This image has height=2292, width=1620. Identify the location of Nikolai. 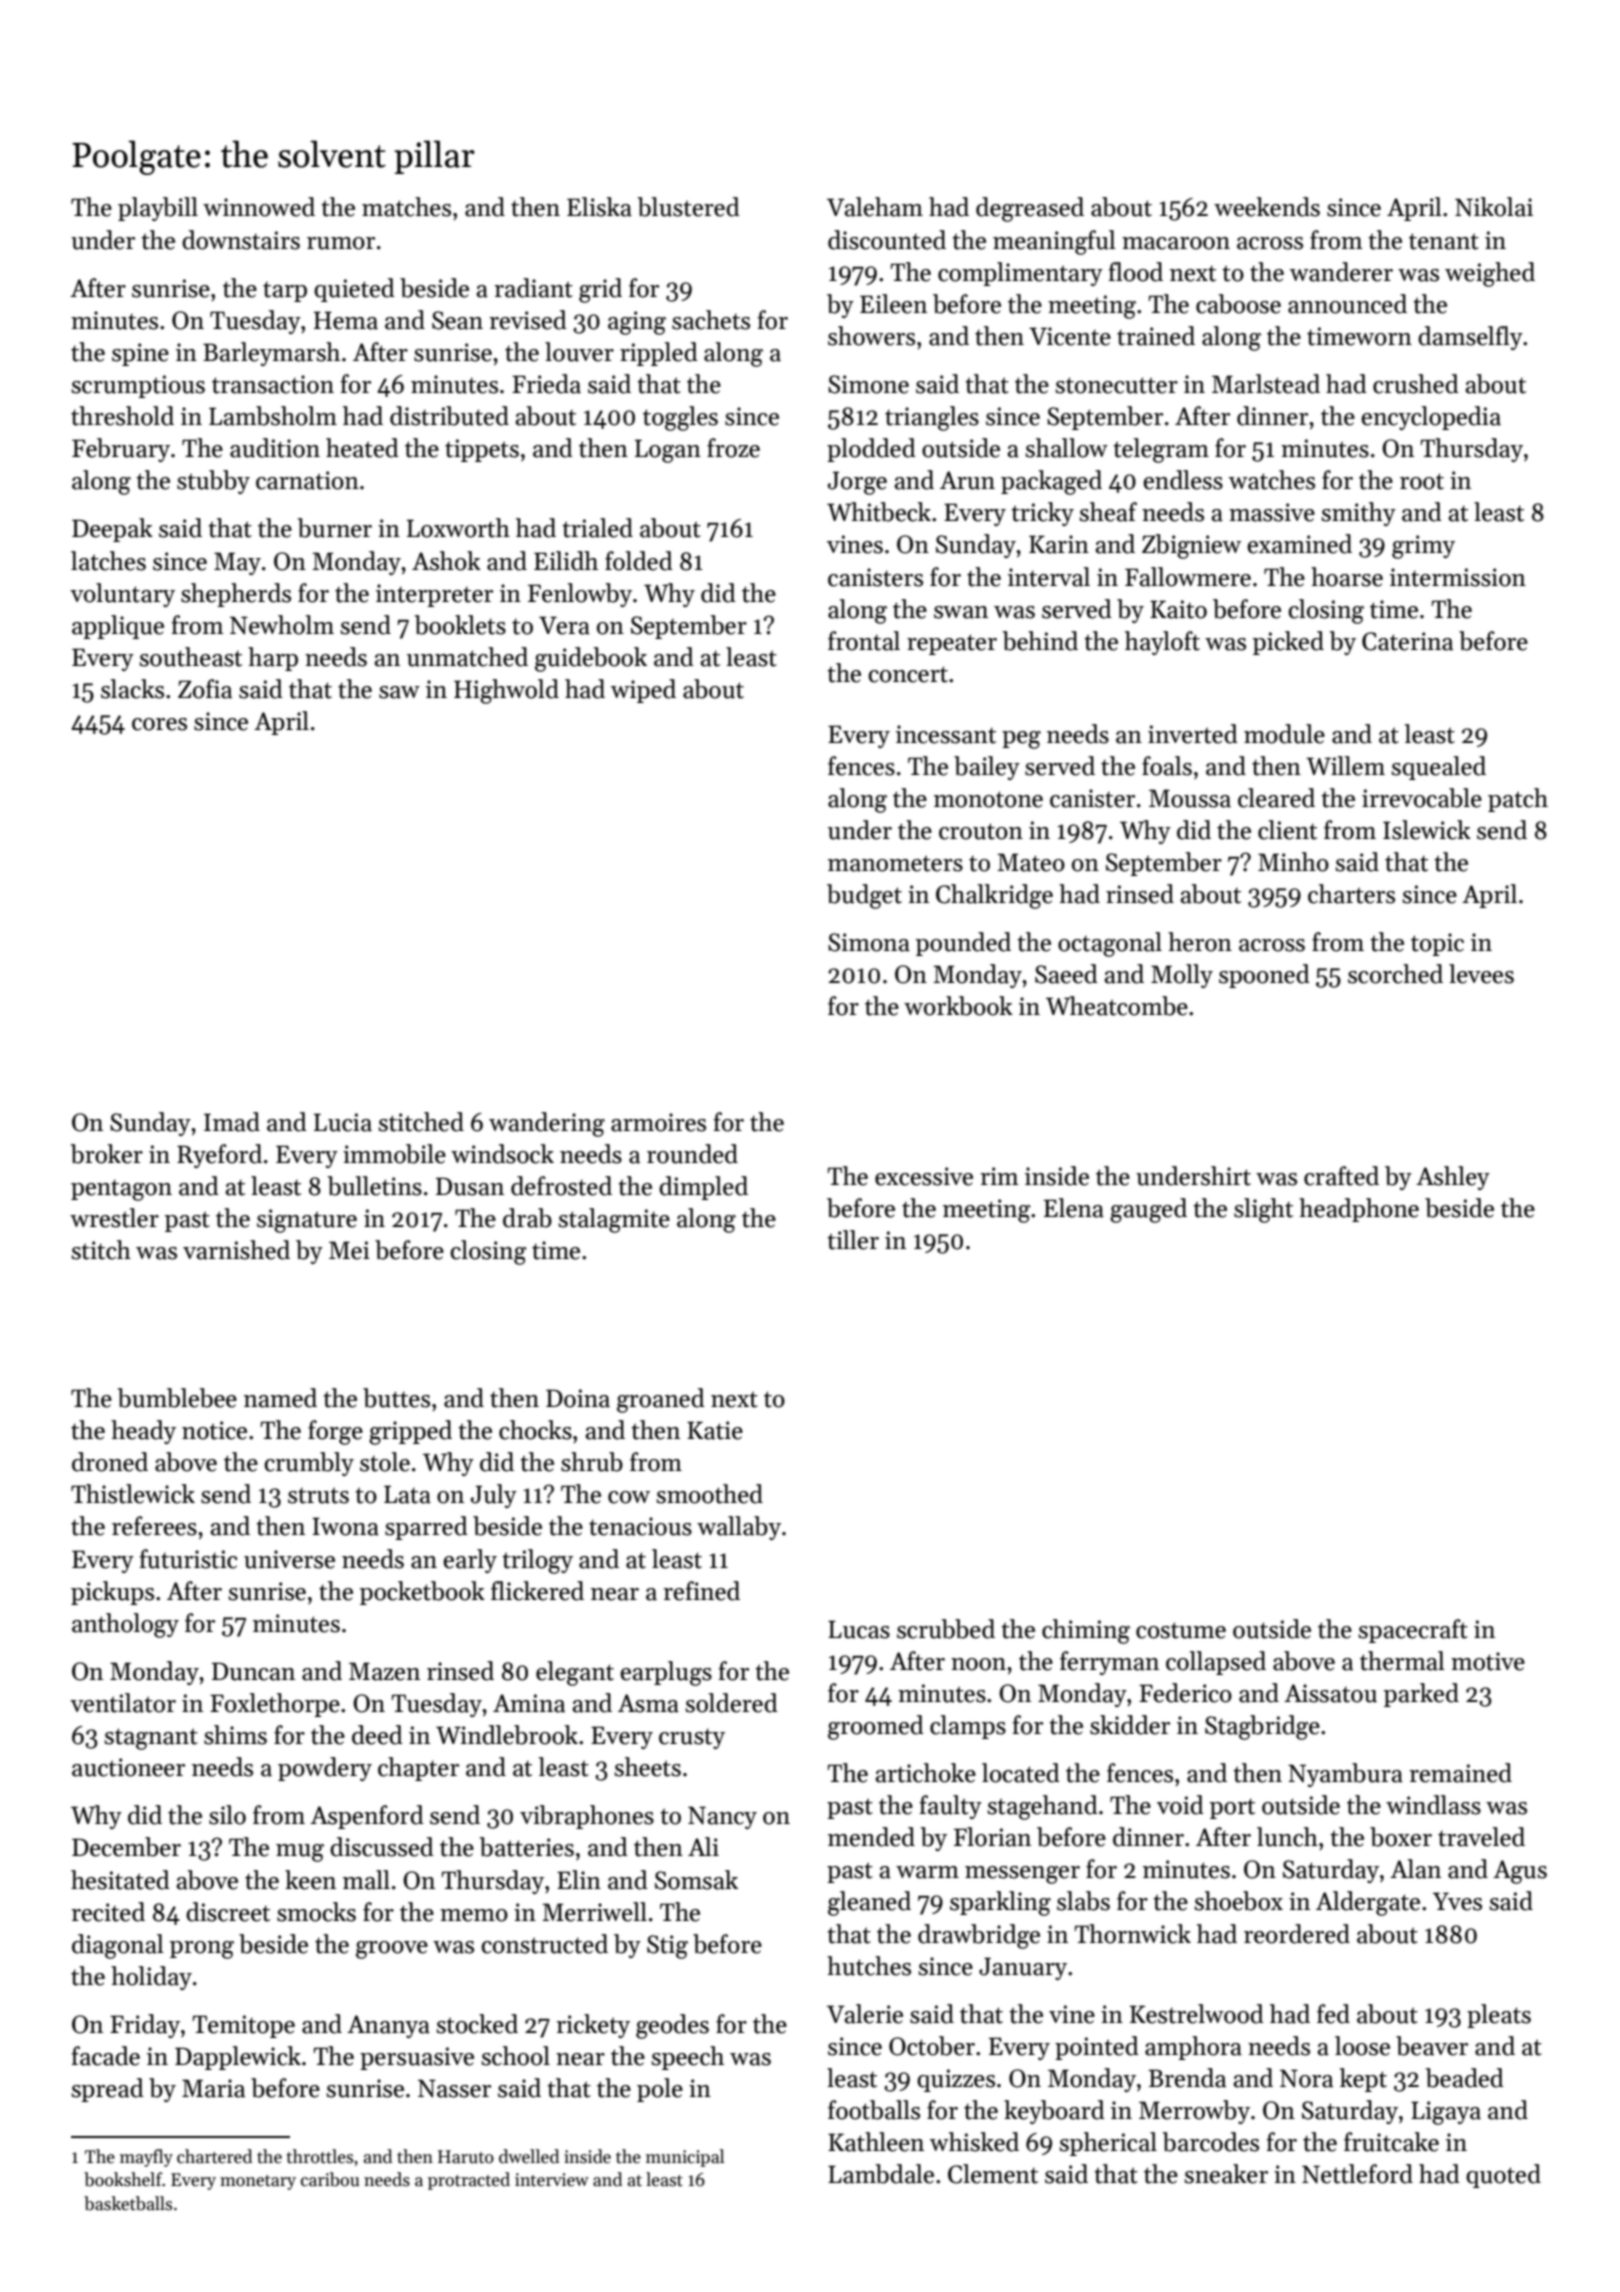
(1494, 207).
